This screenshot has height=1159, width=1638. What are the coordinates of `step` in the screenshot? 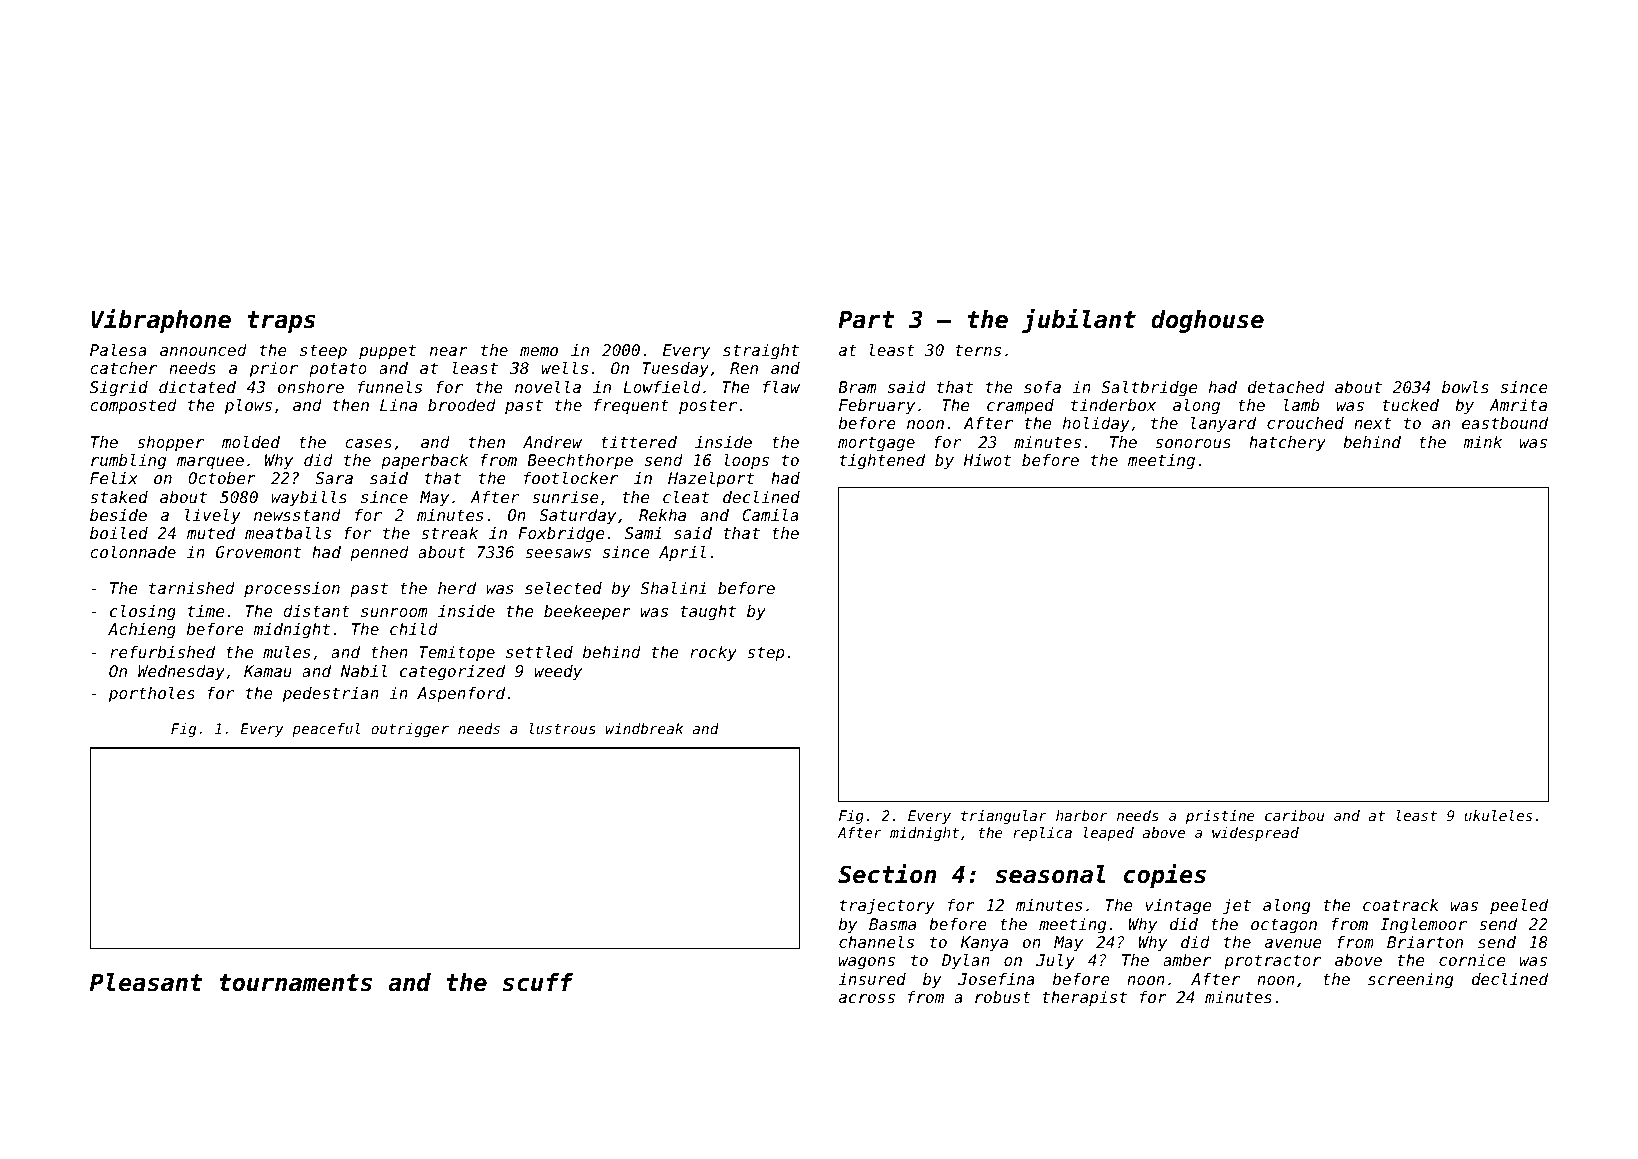 It's located at (766, 654).
